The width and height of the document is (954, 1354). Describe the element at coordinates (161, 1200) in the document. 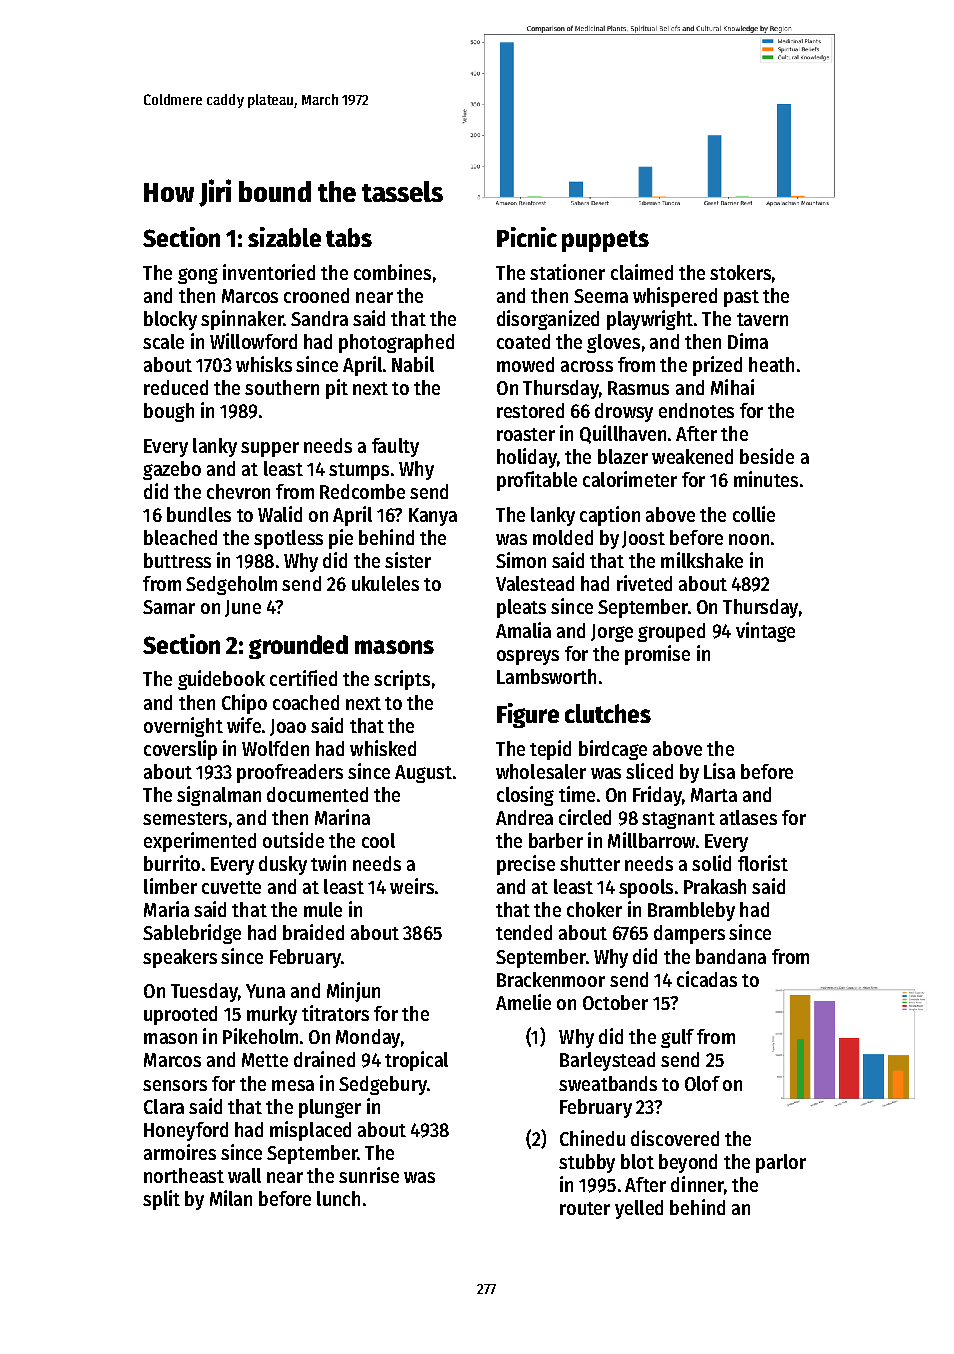

I see `split` at that location.
